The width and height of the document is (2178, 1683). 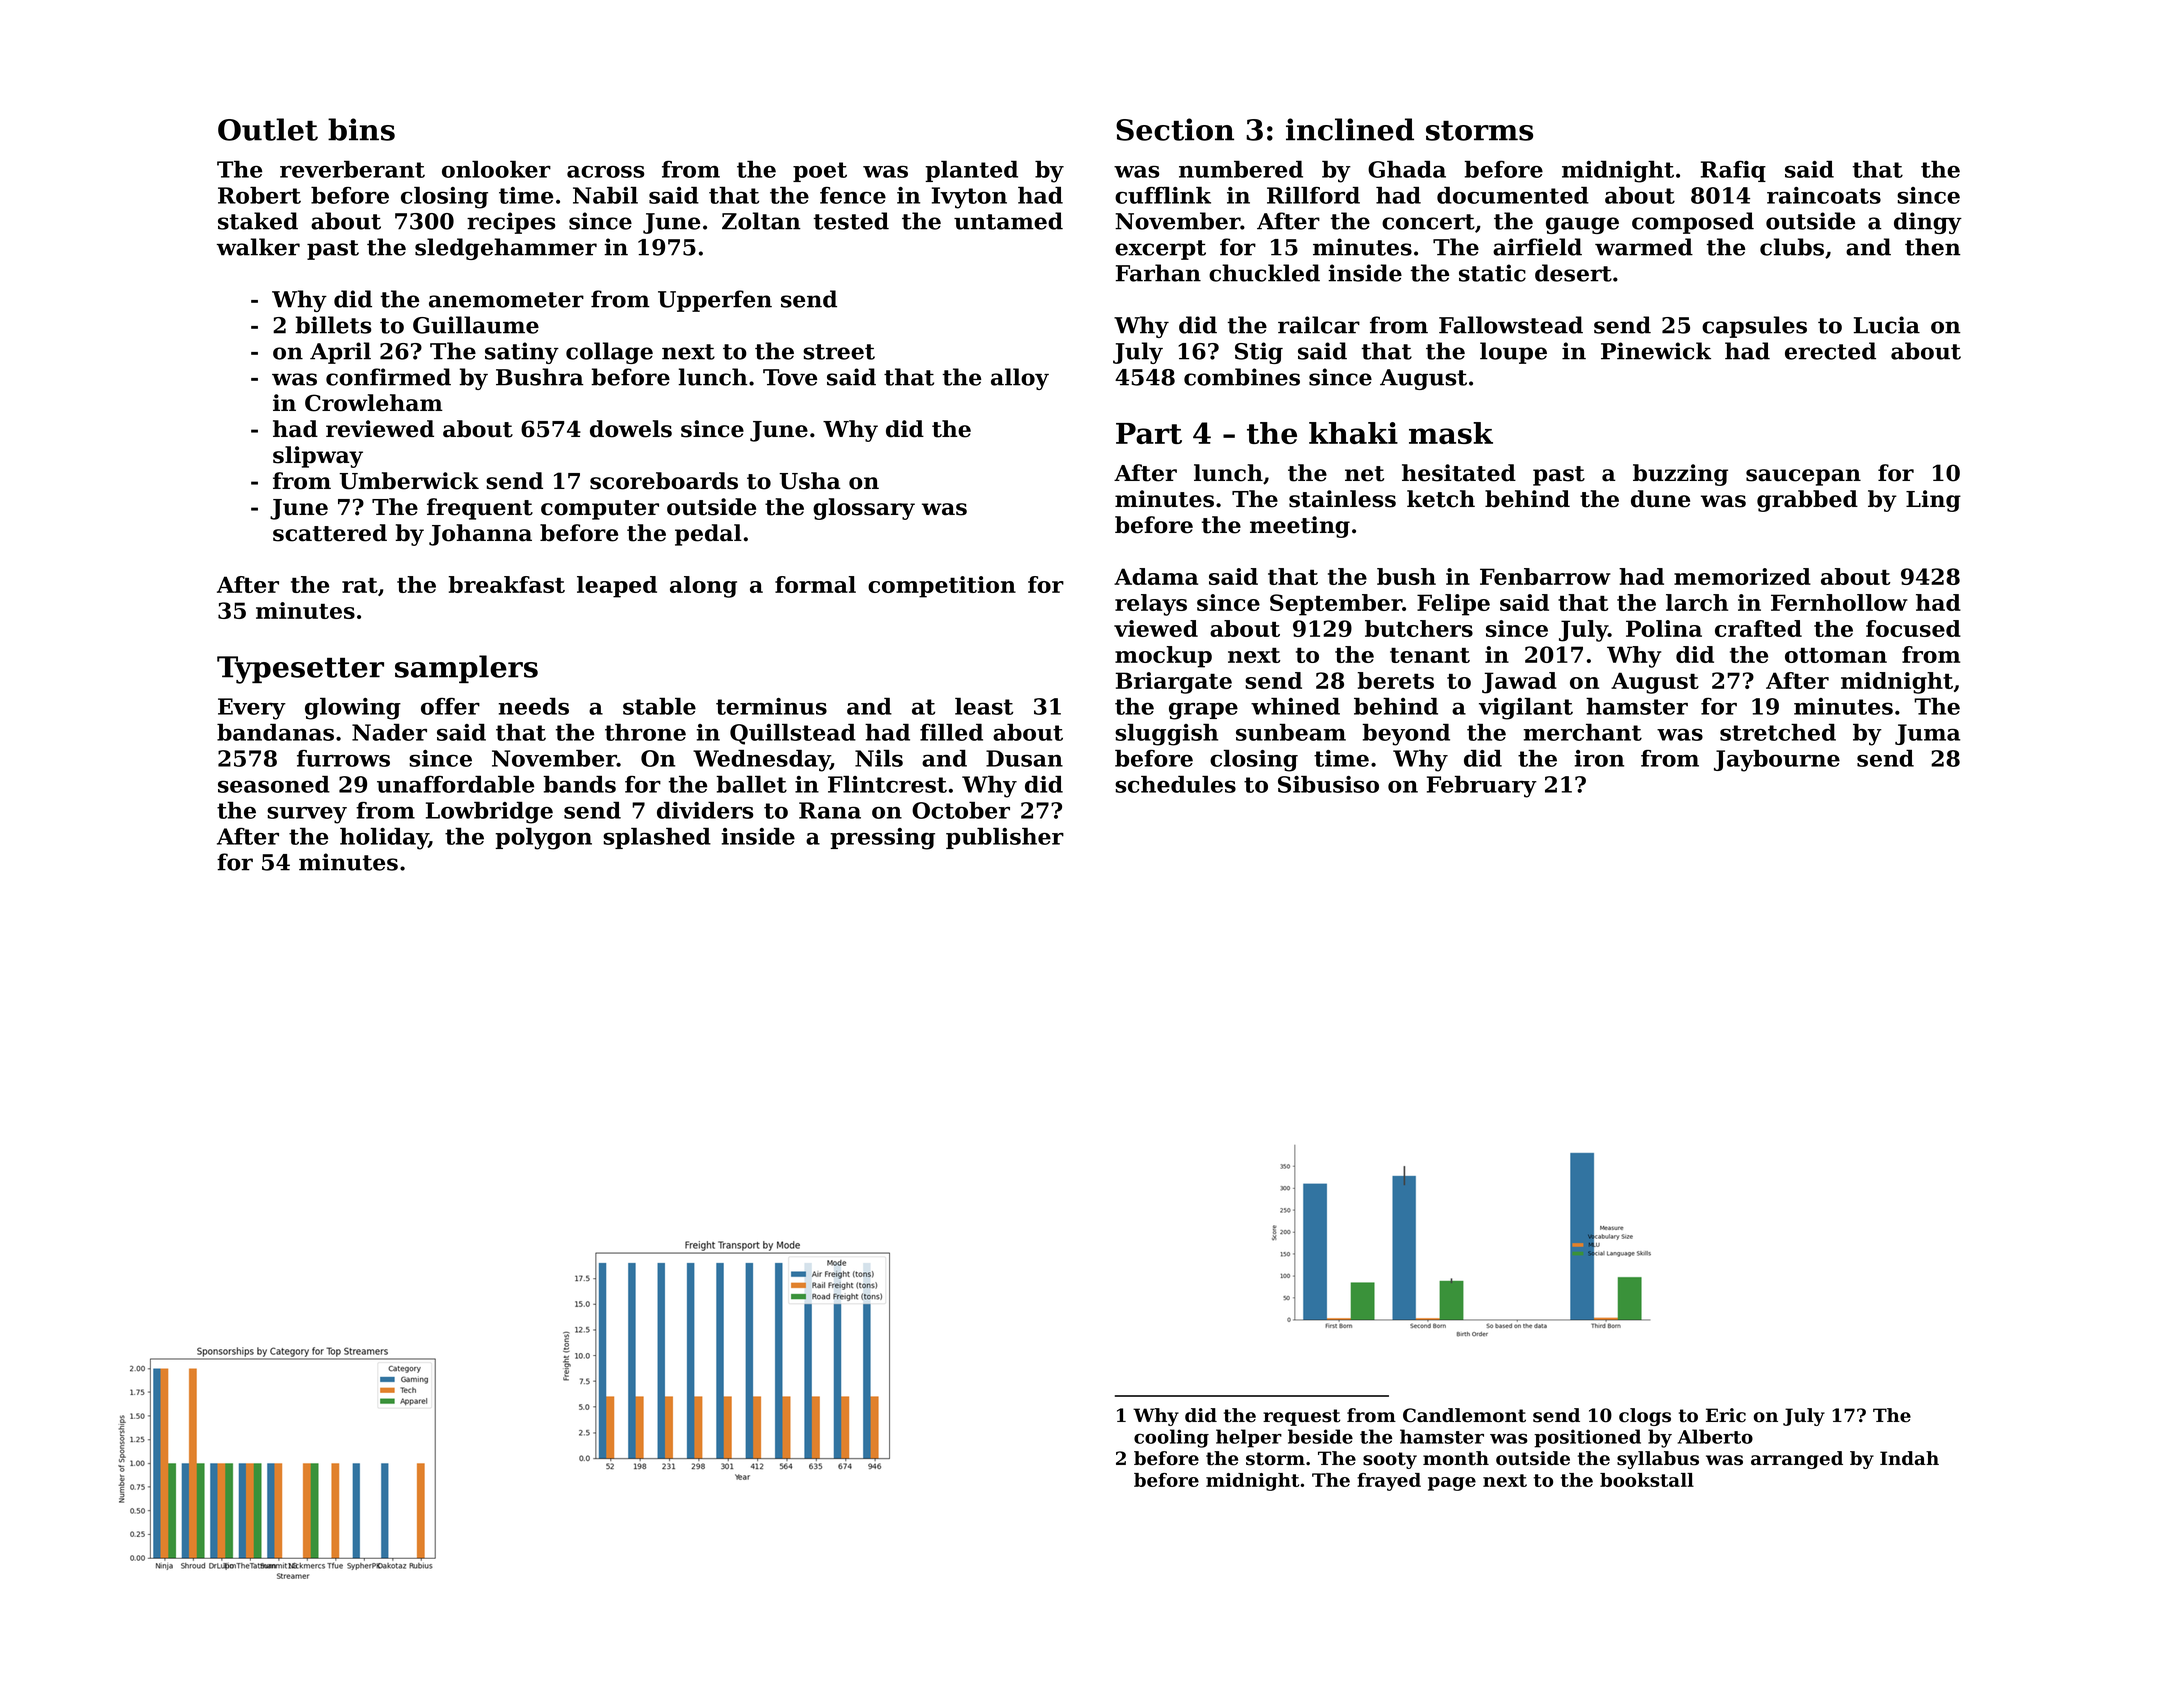 I want to click on beside, so click(x=1320, y=1436).
